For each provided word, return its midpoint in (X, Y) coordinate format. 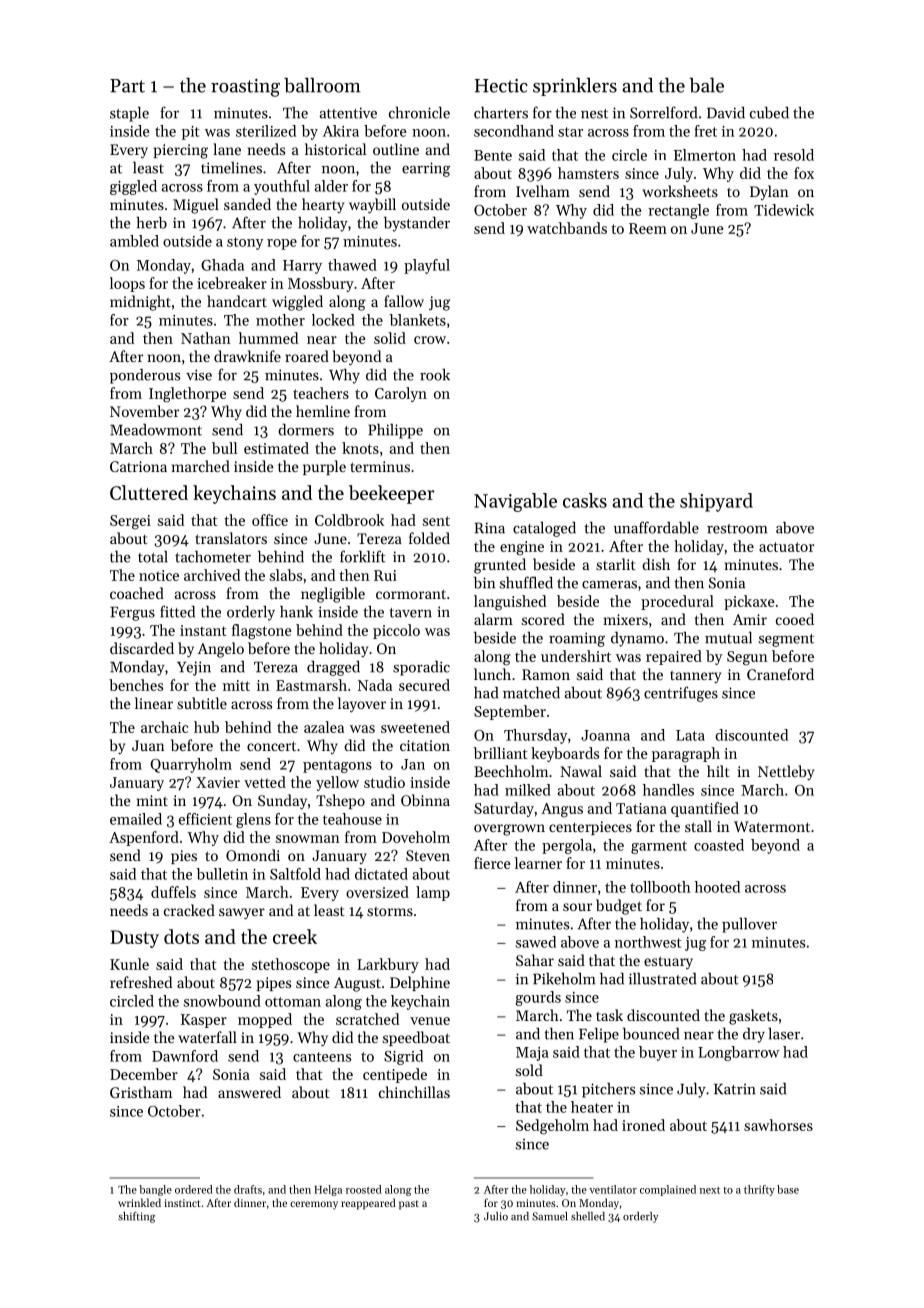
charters (501, 113)
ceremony (314, 1205)
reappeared (368, 1204)
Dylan (769, 192)
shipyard (716, 502)
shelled (588, 1216)
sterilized (266, 131)
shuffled (526, 582)
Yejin (194, 668)
